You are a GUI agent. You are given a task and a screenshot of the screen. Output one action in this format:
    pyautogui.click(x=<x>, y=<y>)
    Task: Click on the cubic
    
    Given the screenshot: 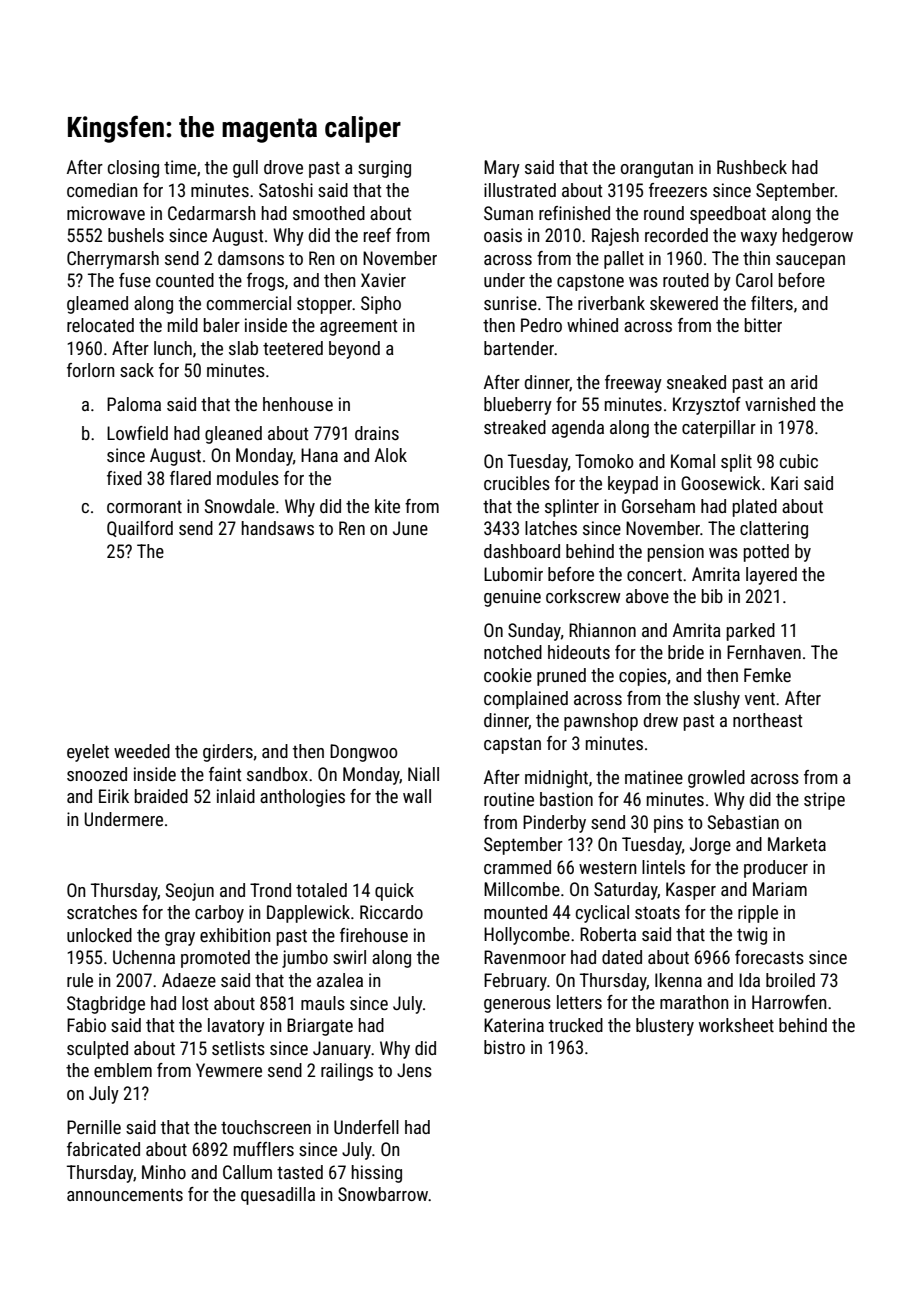 What is the action you would take?
    pyautogui.click(x=799, y=461)
